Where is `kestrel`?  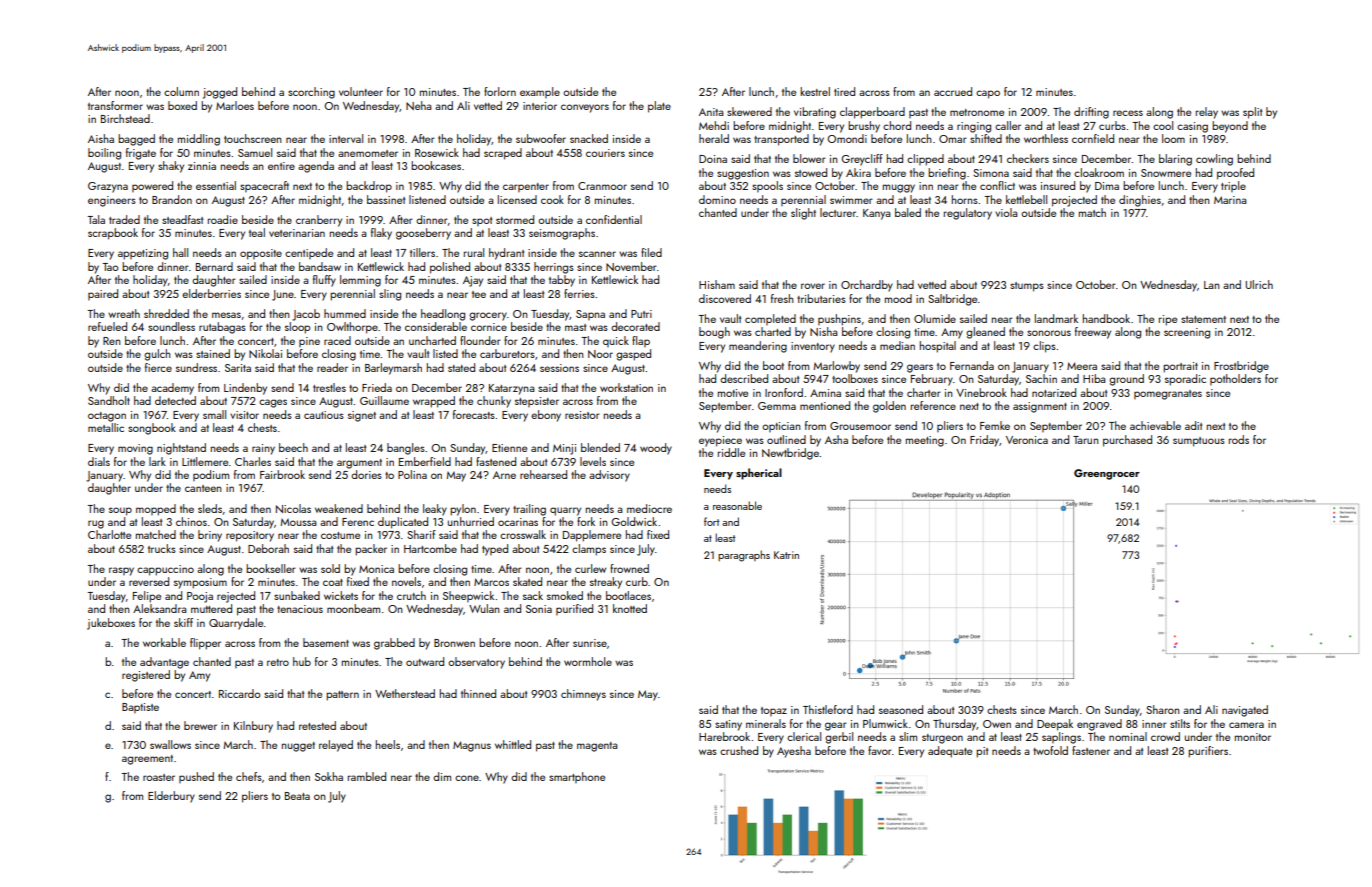 kestrel is located at coordinates (815, 91).
